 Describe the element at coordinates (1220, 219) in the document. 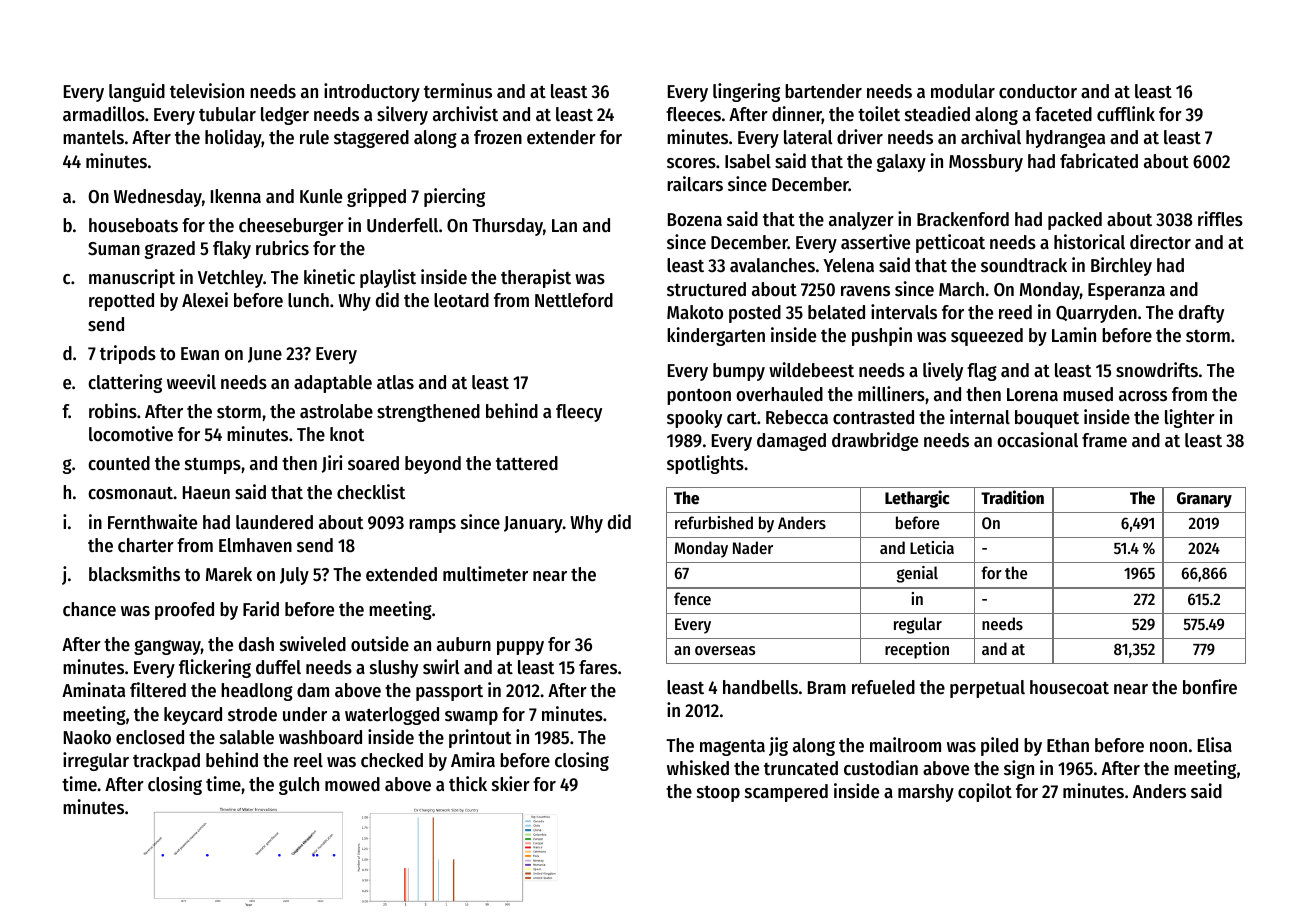

I see `riffles` at that location.
